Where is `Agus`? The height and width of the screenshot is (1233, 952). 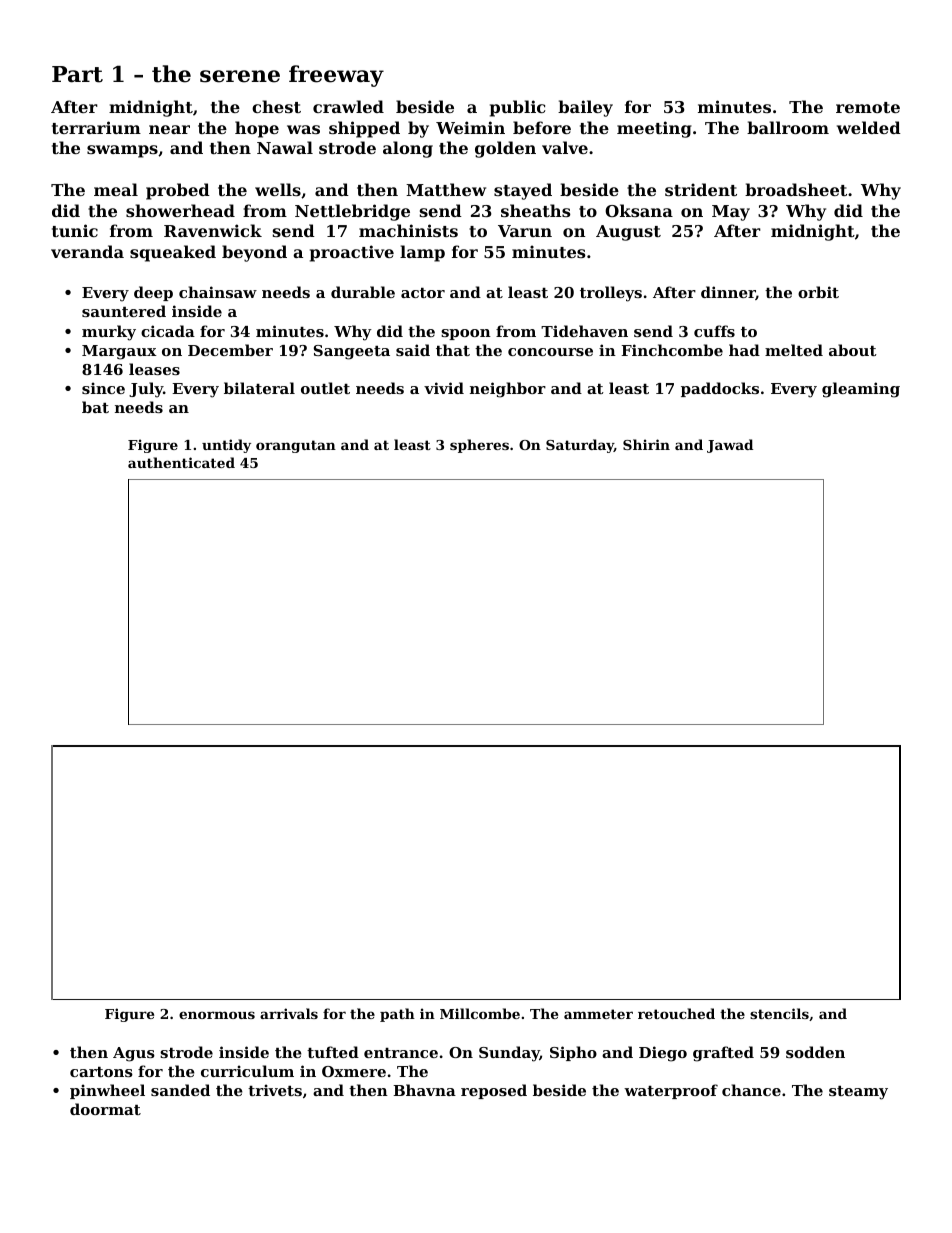
Agus is located at coordinates (134, 1054).
